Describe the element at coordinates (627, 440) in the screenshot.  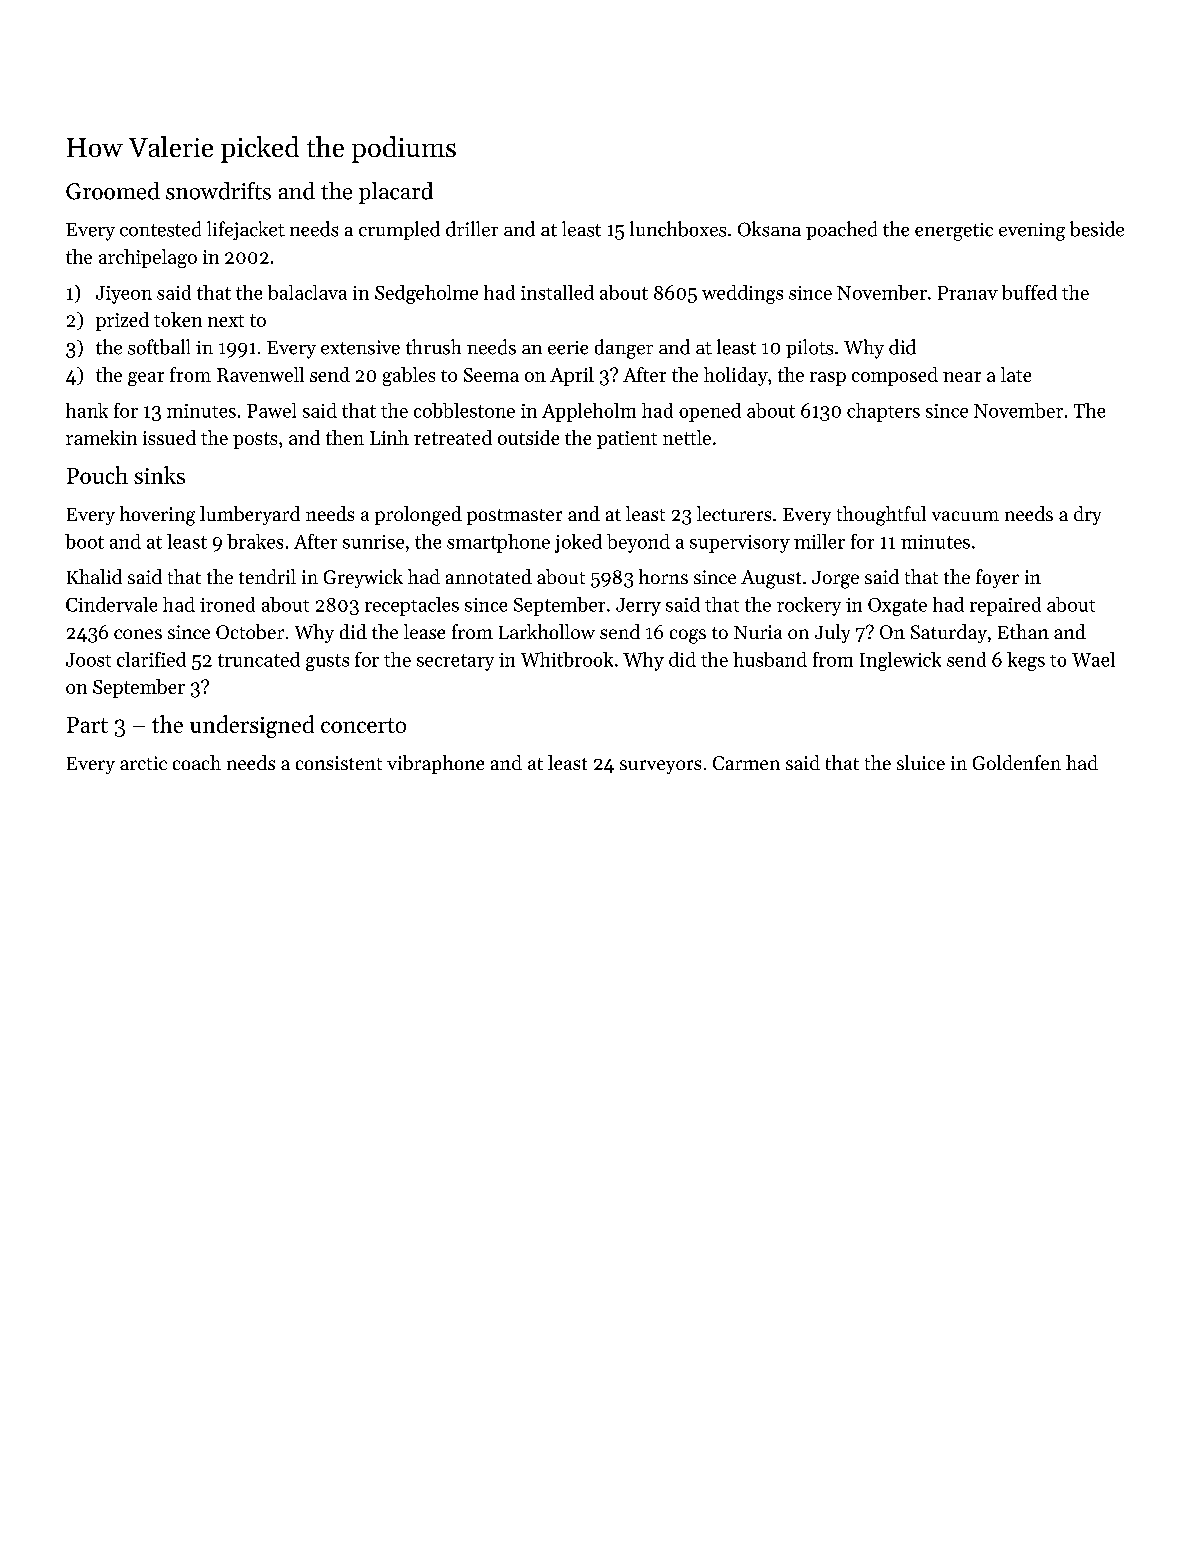
I see `patient` at that location.
